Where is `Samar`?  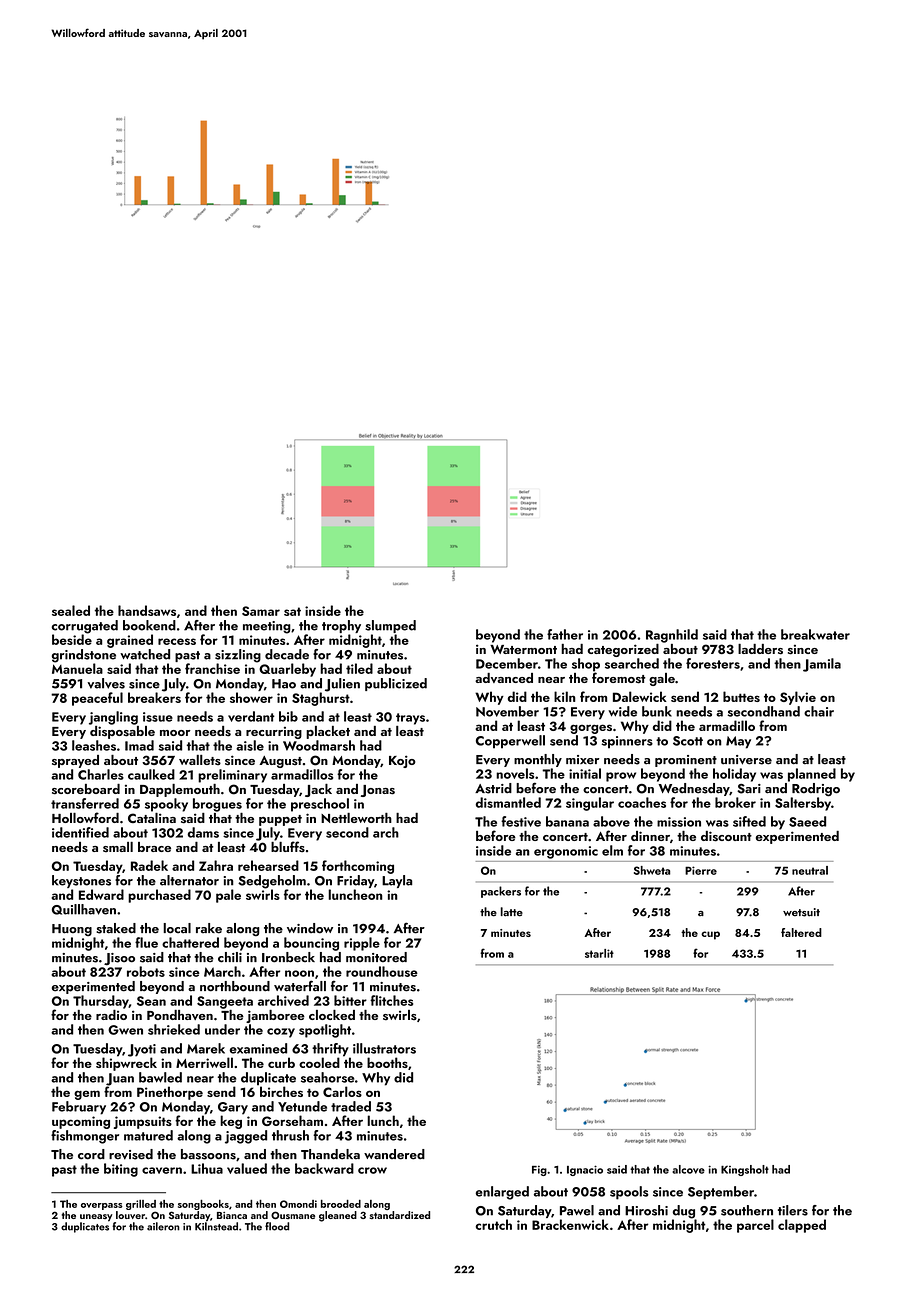 Samar is located at coordinates (261, 611).
